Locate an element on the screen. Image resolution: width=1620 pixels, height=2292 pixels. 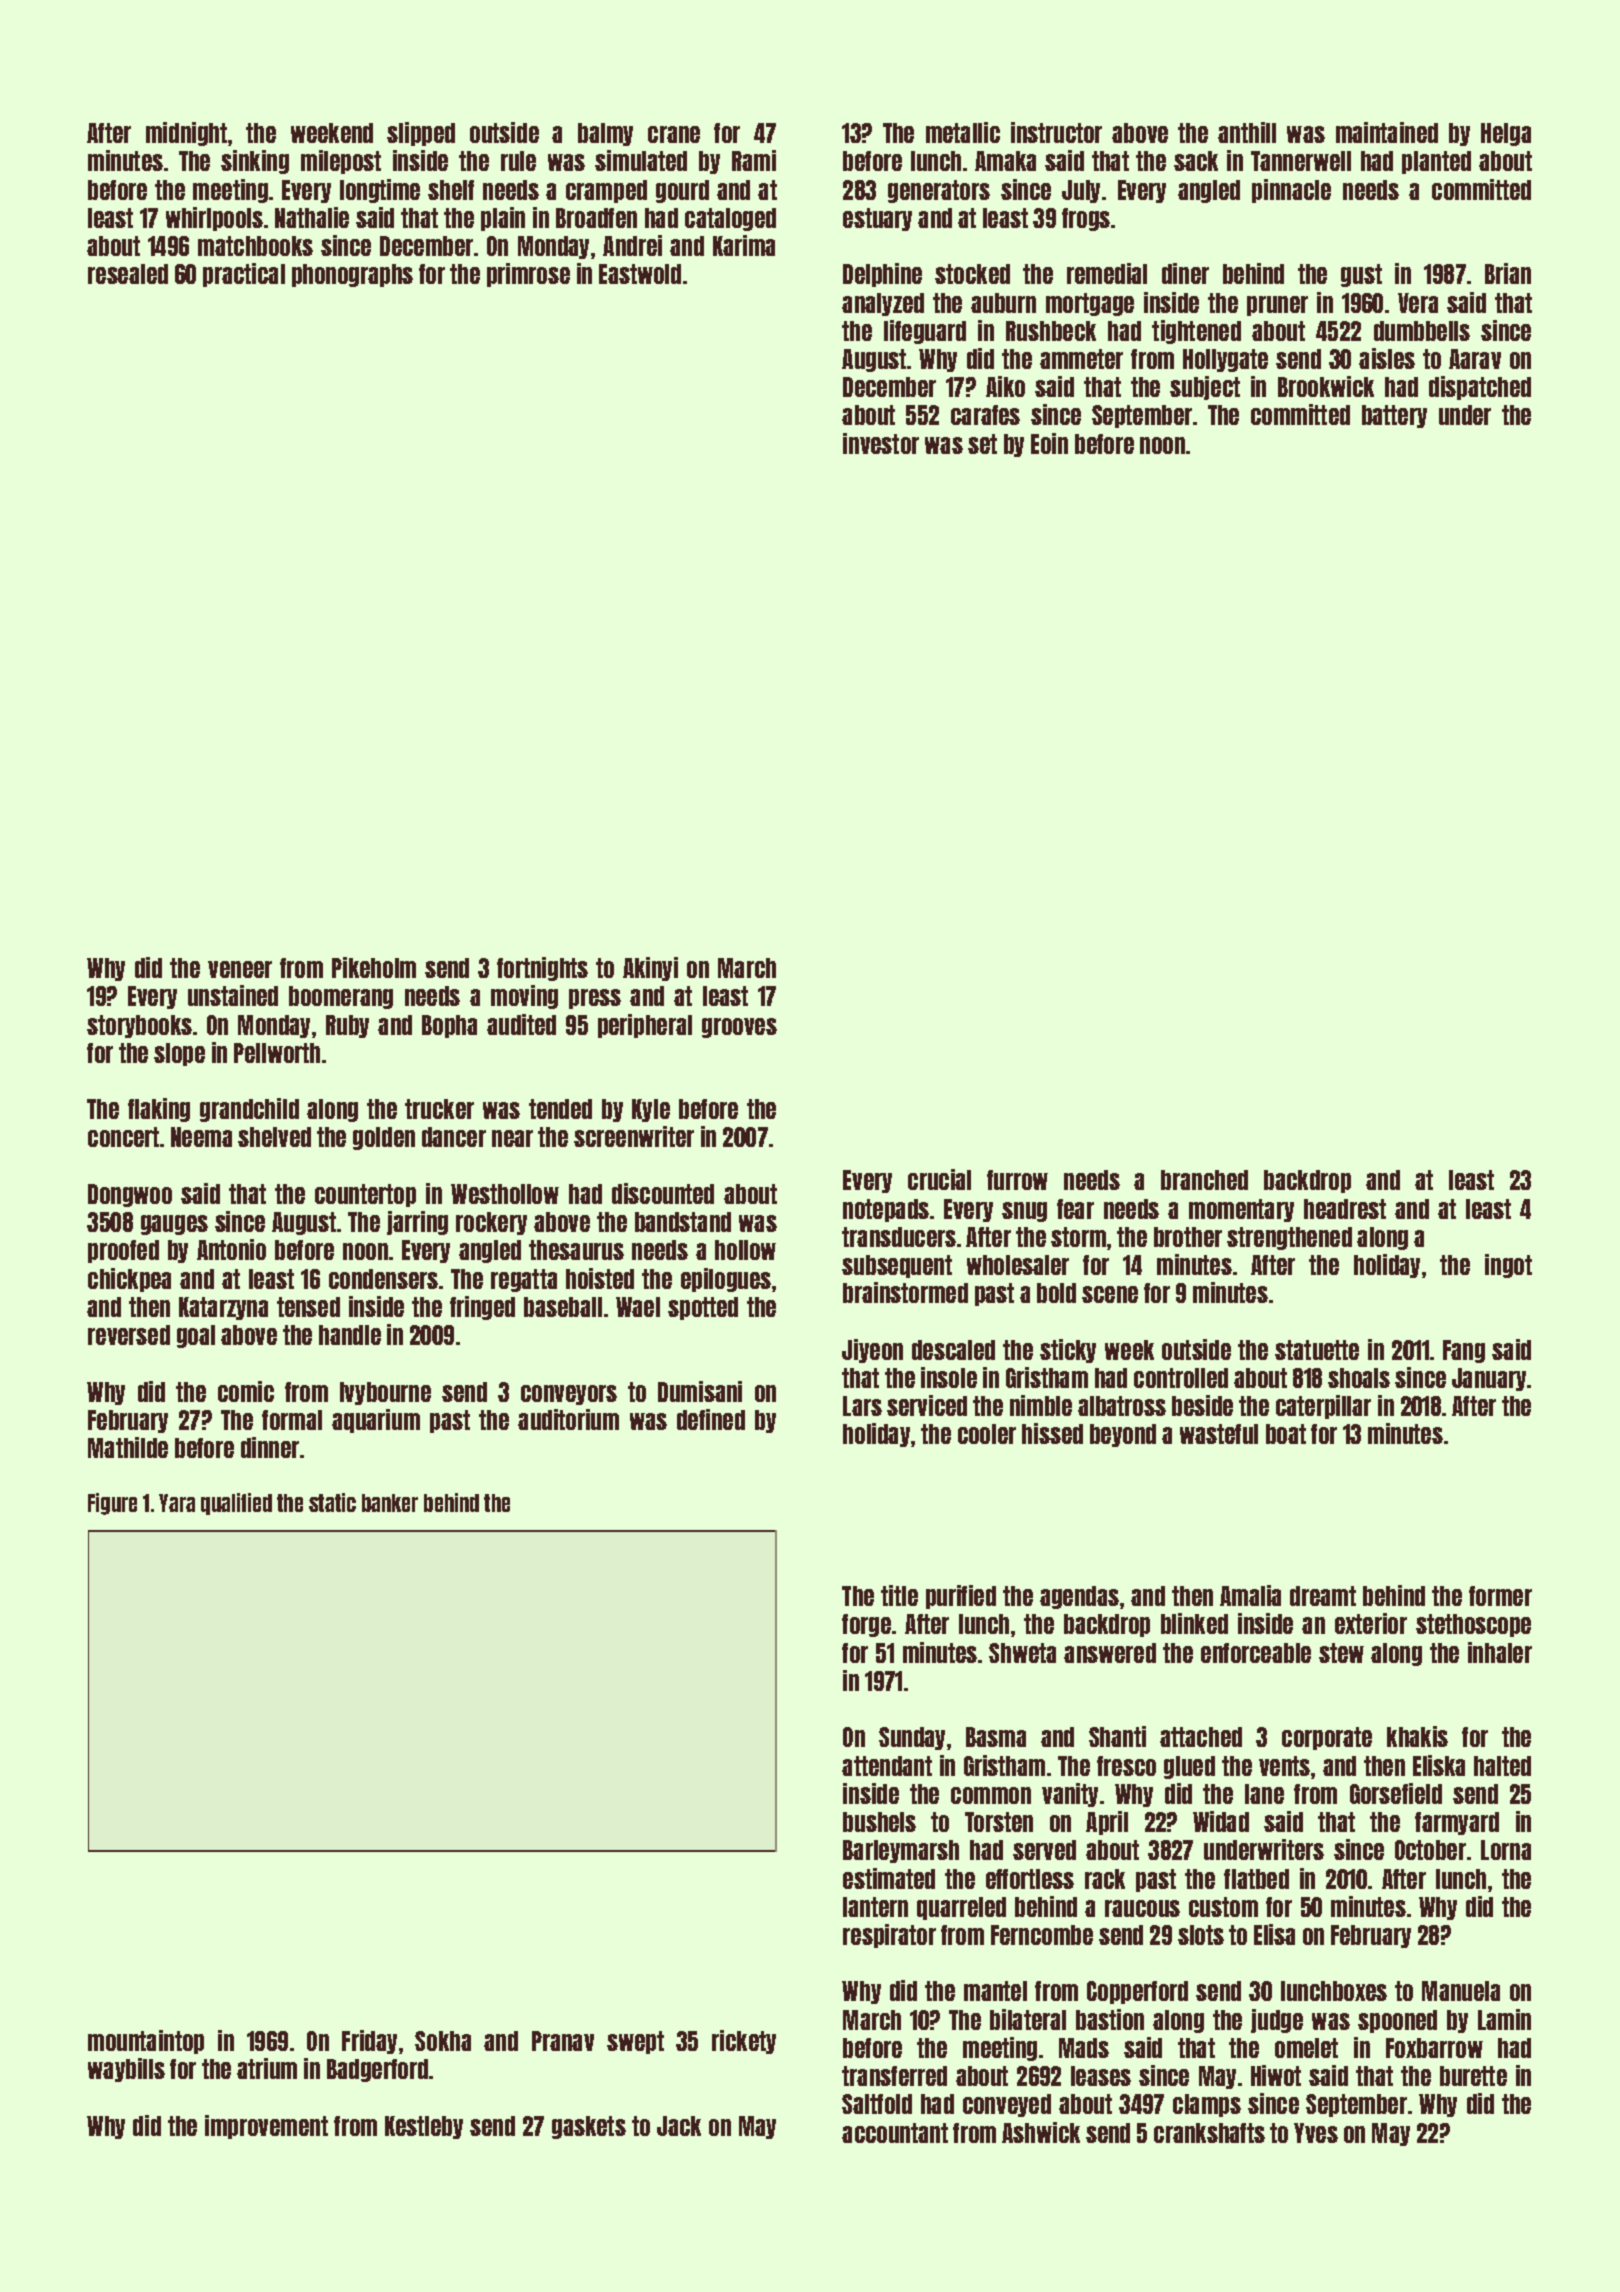
hoisted is located at coordinates (600, 1278).
